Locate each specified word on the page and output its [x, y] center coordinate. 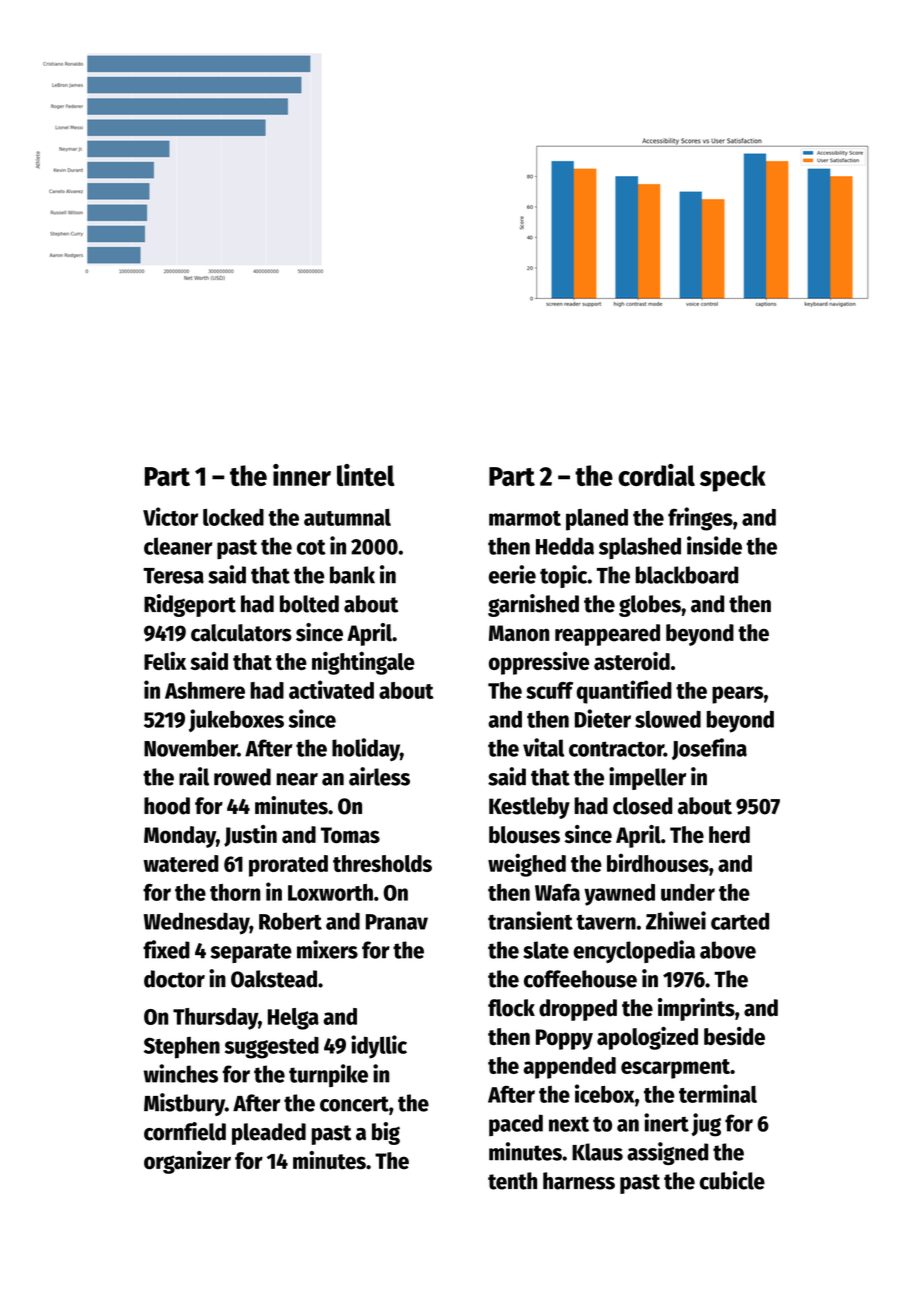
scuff [549, 690]
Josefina [709, 749]
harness [579, 1181]
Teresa [173, 576]
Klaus [597, 1152]
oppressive [539, 663]
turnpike [328, 1075]
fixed [166, 949]
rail [194, 776]
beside [734, 1036]
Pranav [397, 922]
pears [737, 695]
